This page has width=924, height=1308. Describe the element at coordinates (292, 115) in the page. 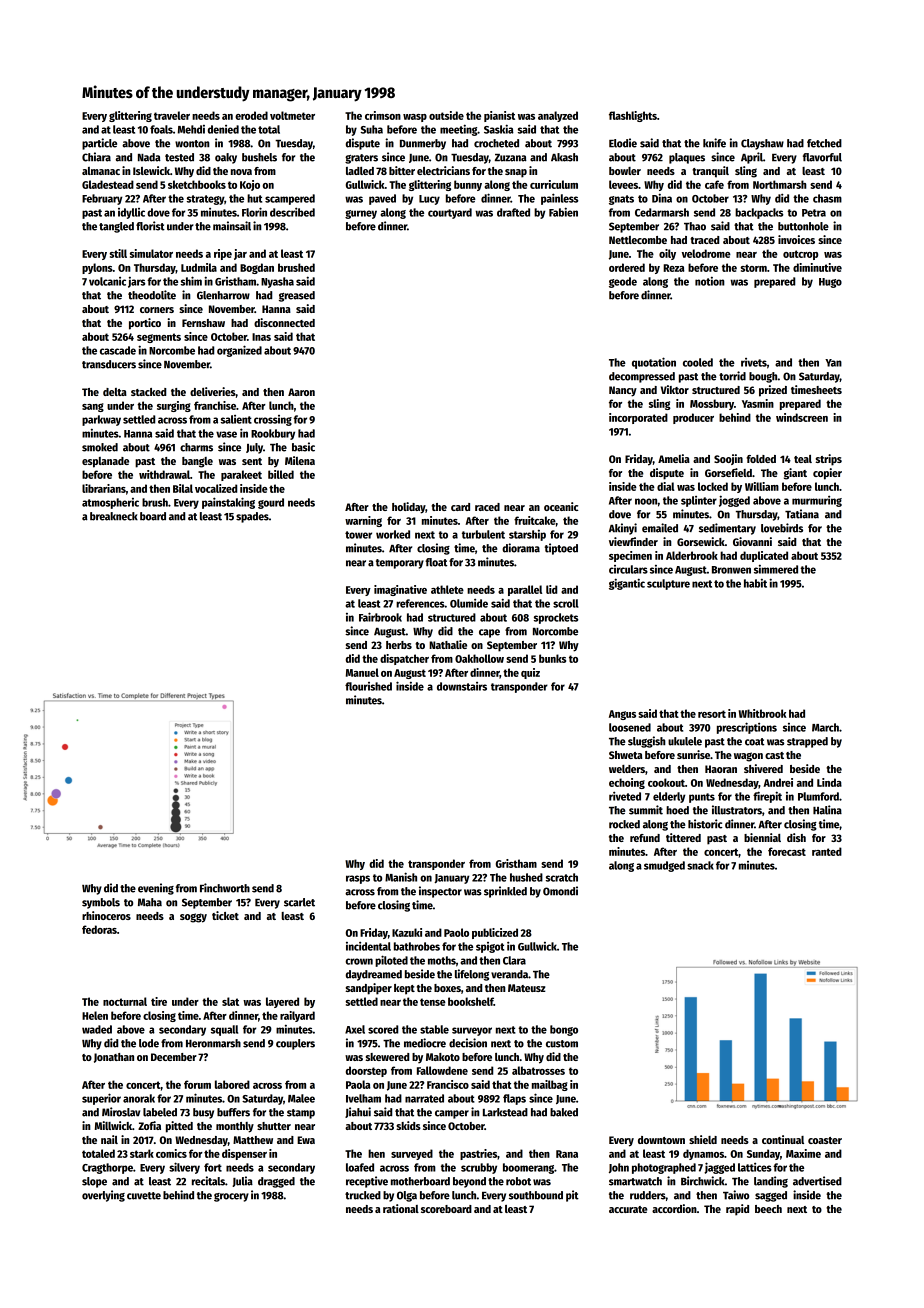

I see `voltmeter` at that location.
